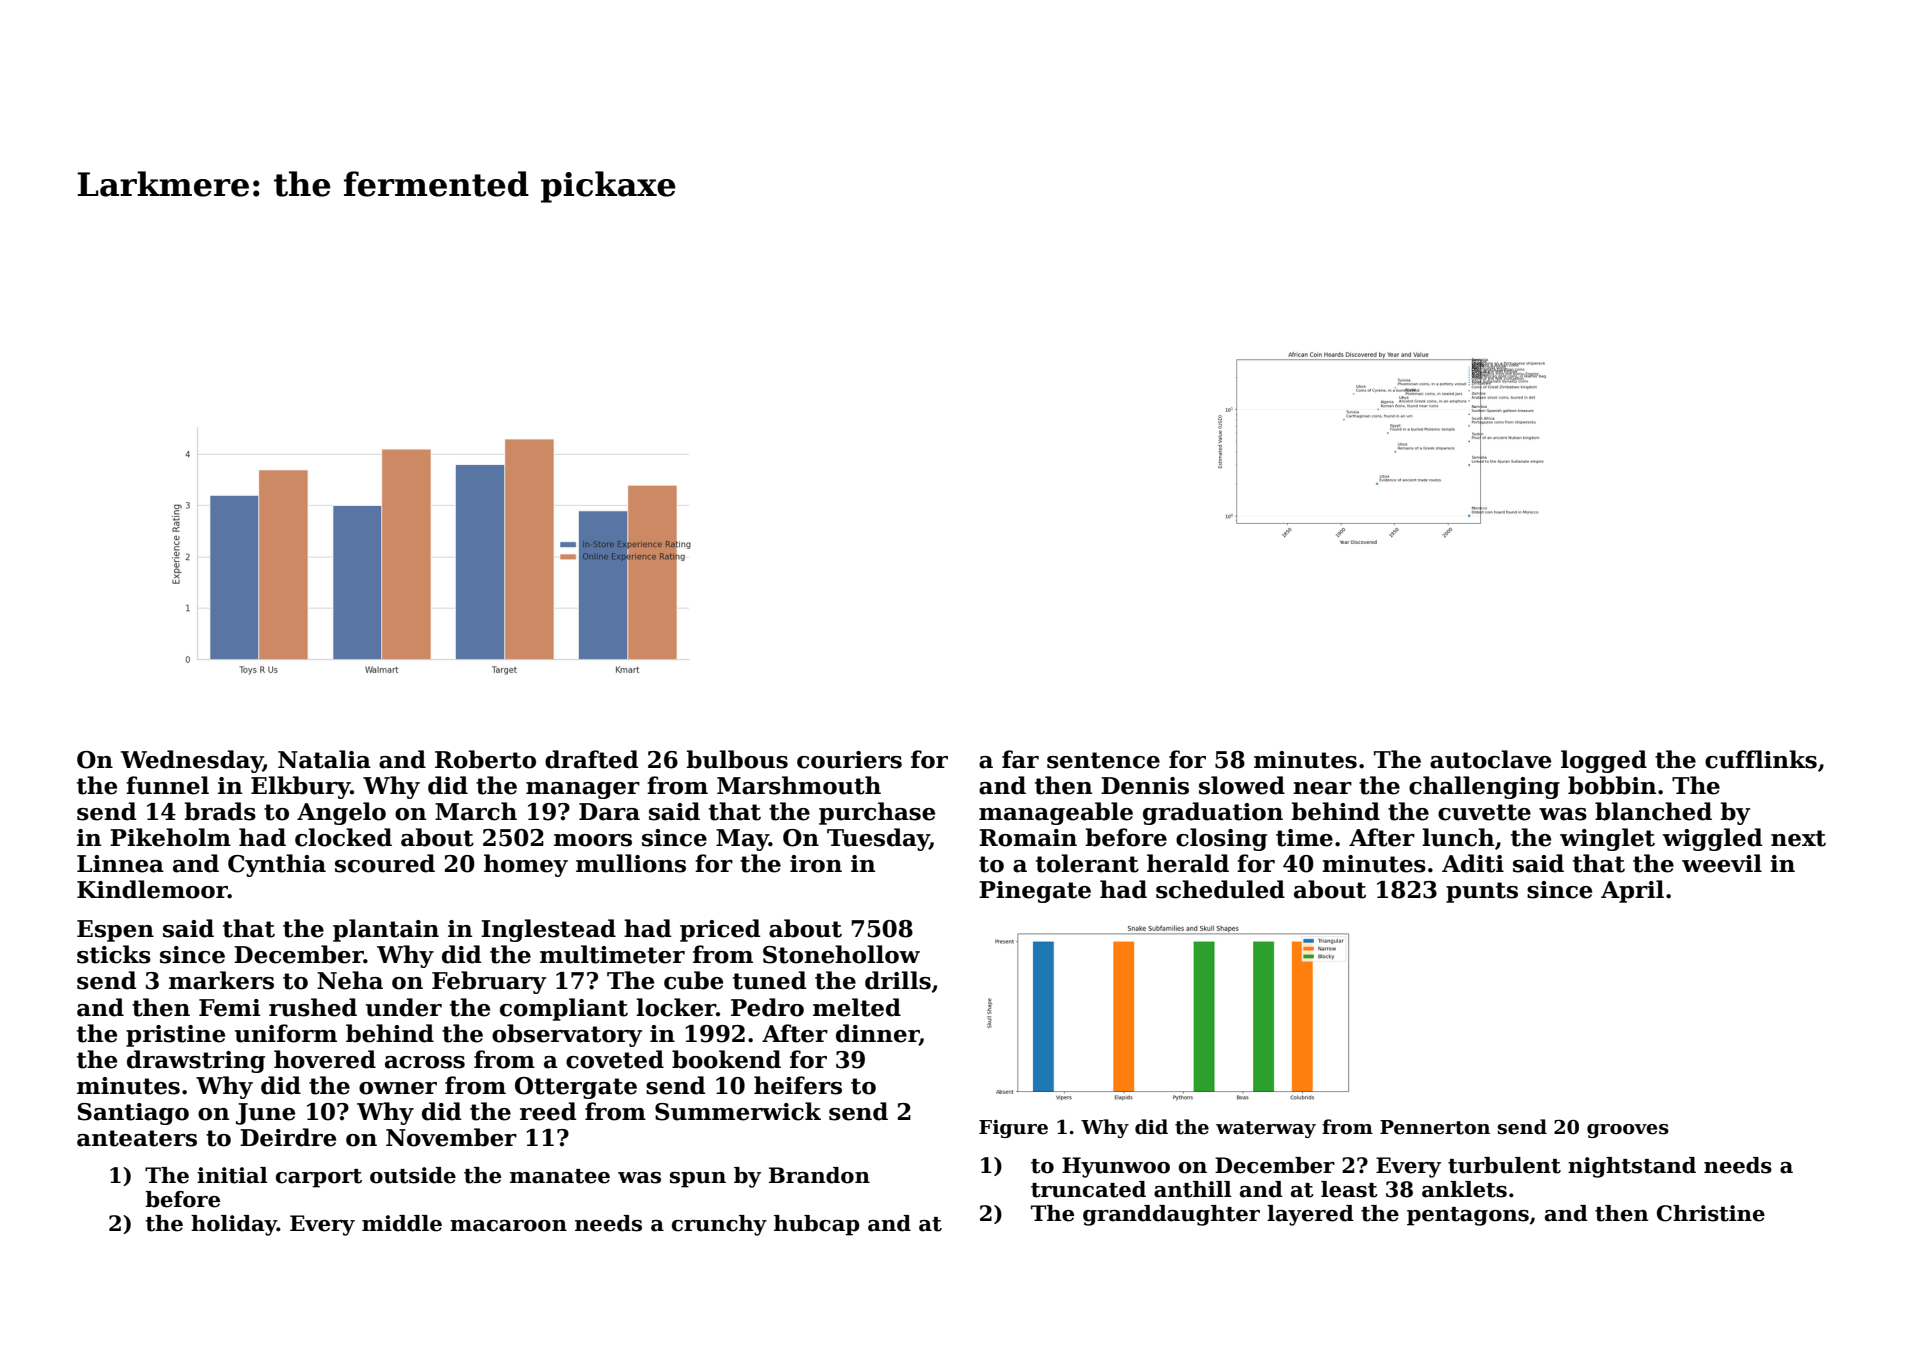 Image resolution: width=1928 pixels, height=1363 pixels. Describe the element at coordinates (324, 759) in the image. I see `Natalia` at that location.
